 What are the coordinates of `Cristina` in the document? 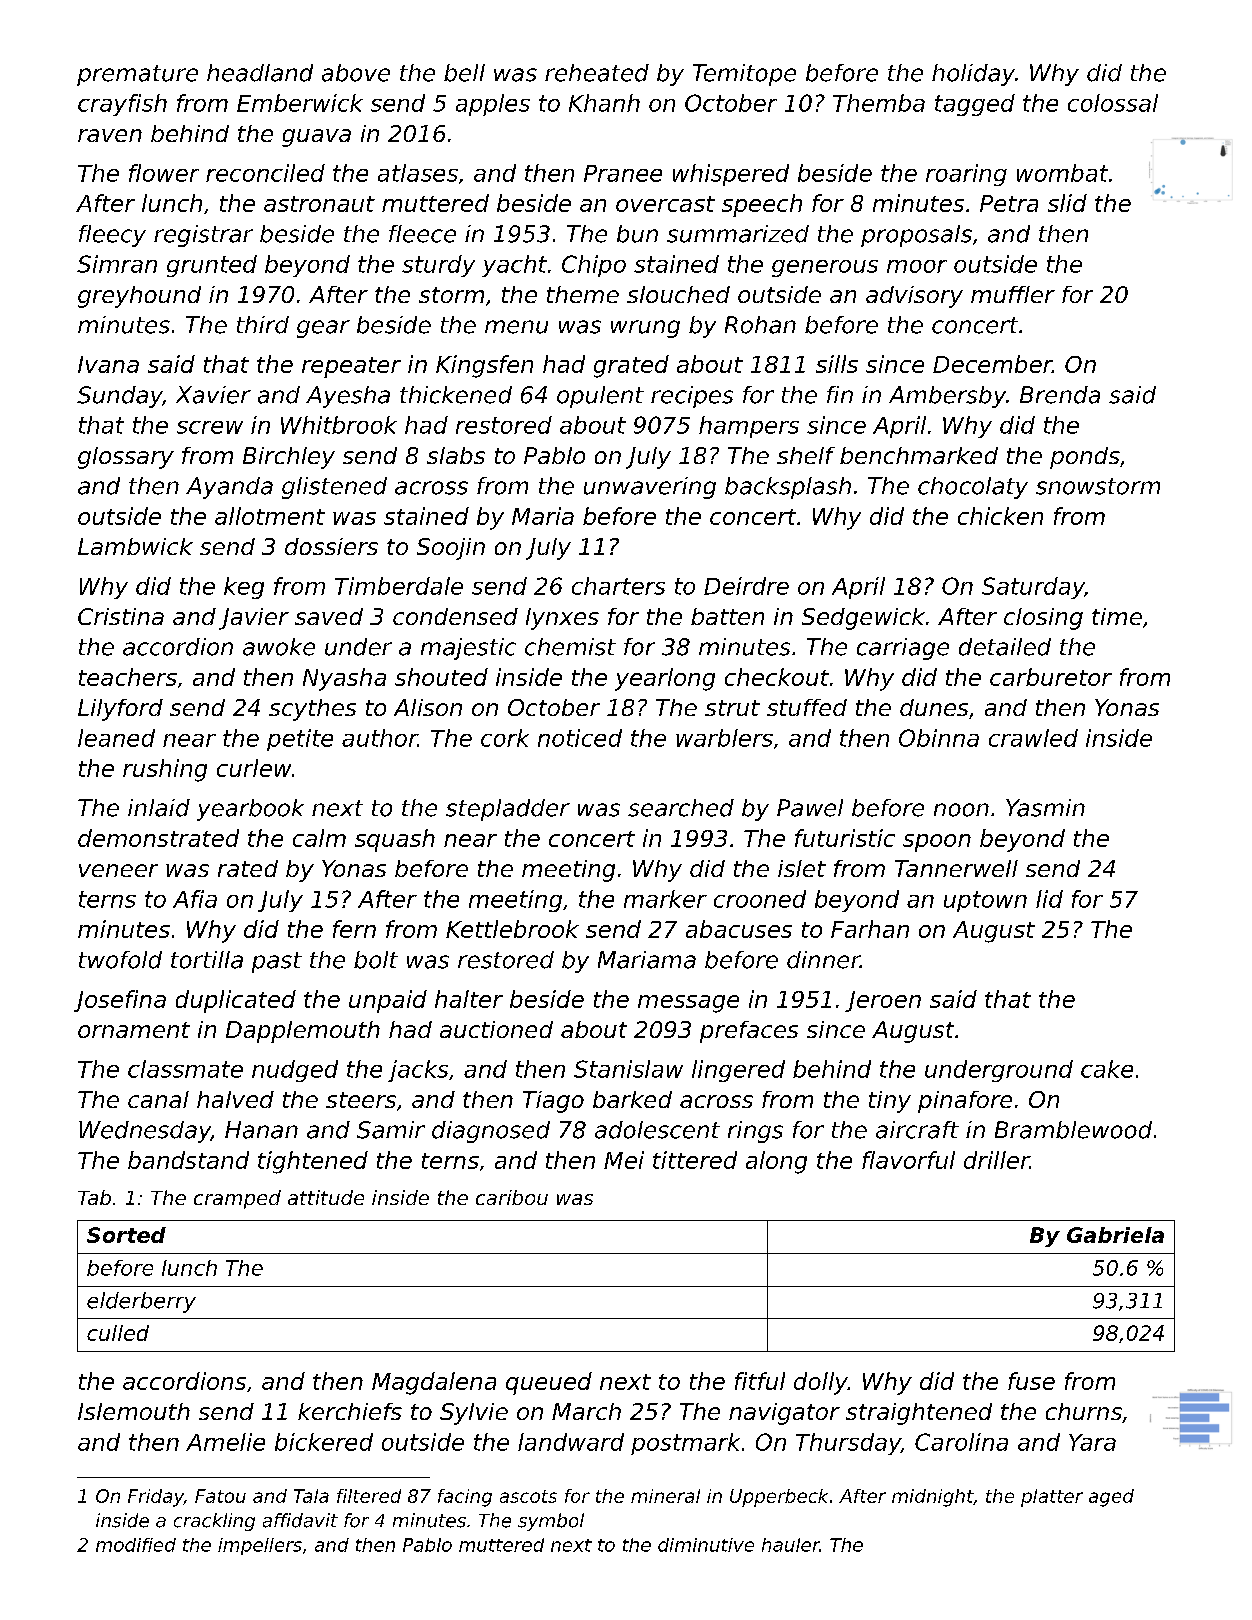 It's located at (121, 616).
